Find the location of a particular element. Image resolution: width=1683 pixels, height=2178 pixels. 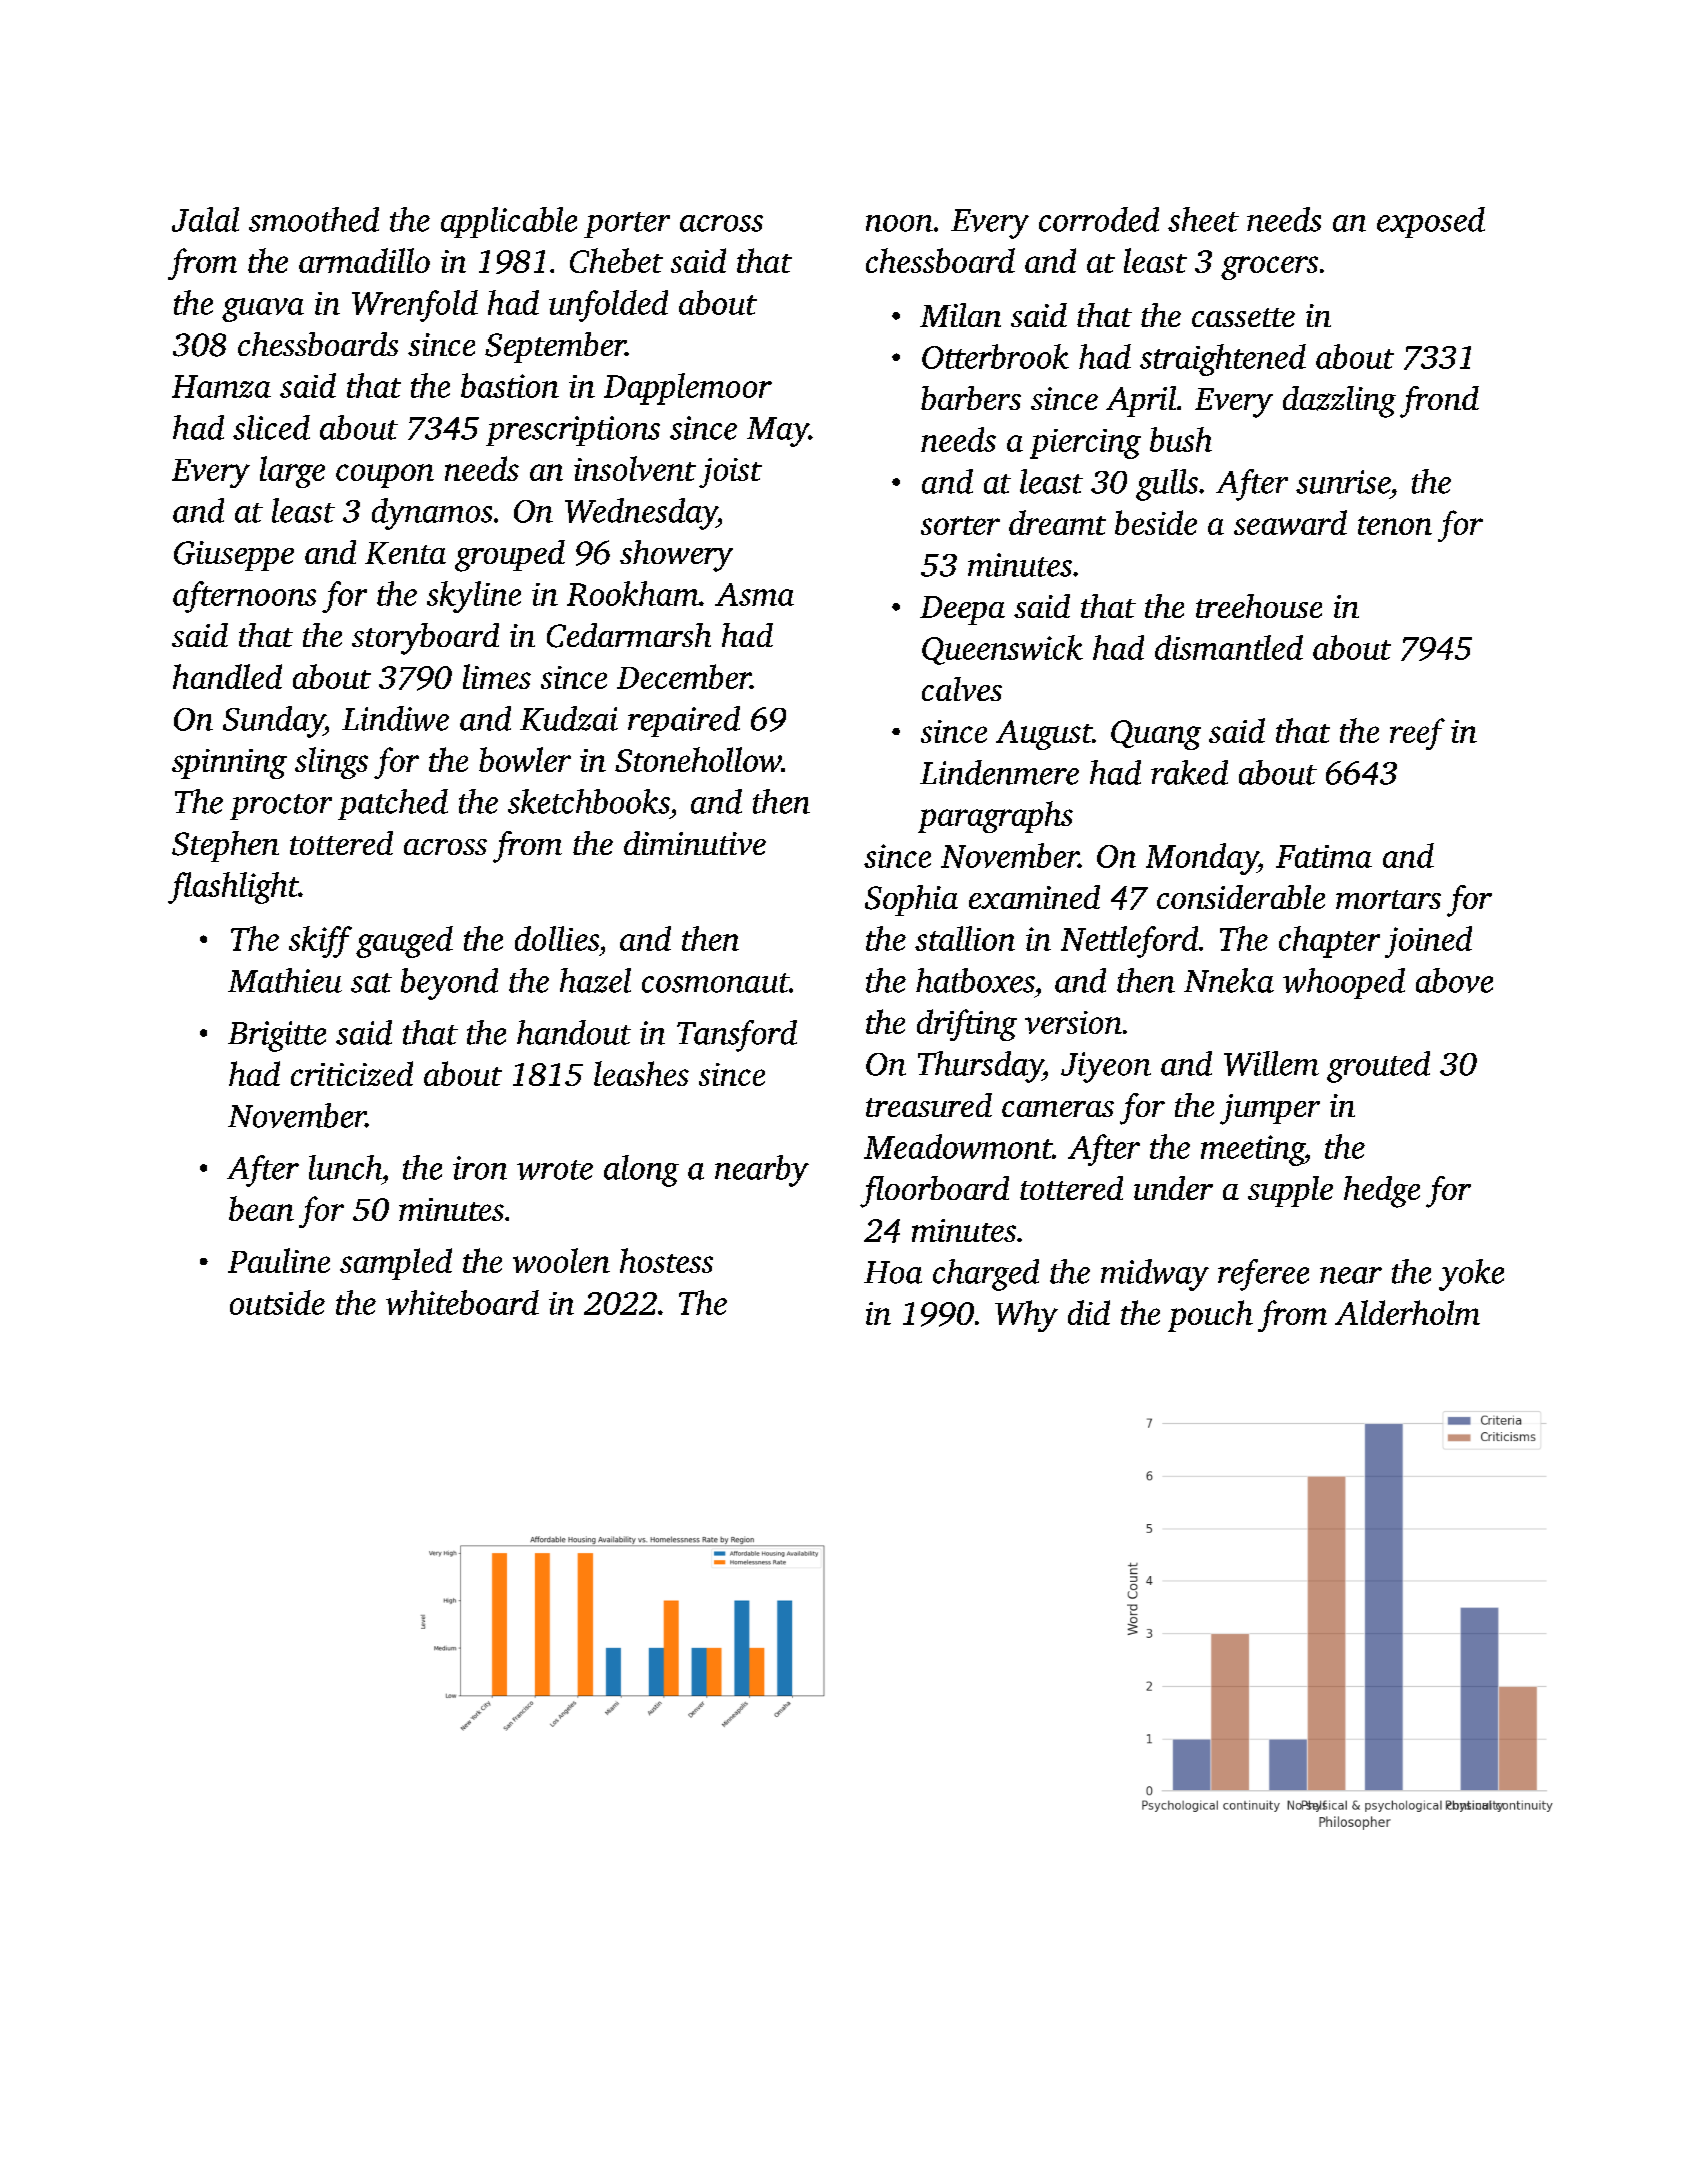

Stonehollow is located at coordinates (698, 759).
